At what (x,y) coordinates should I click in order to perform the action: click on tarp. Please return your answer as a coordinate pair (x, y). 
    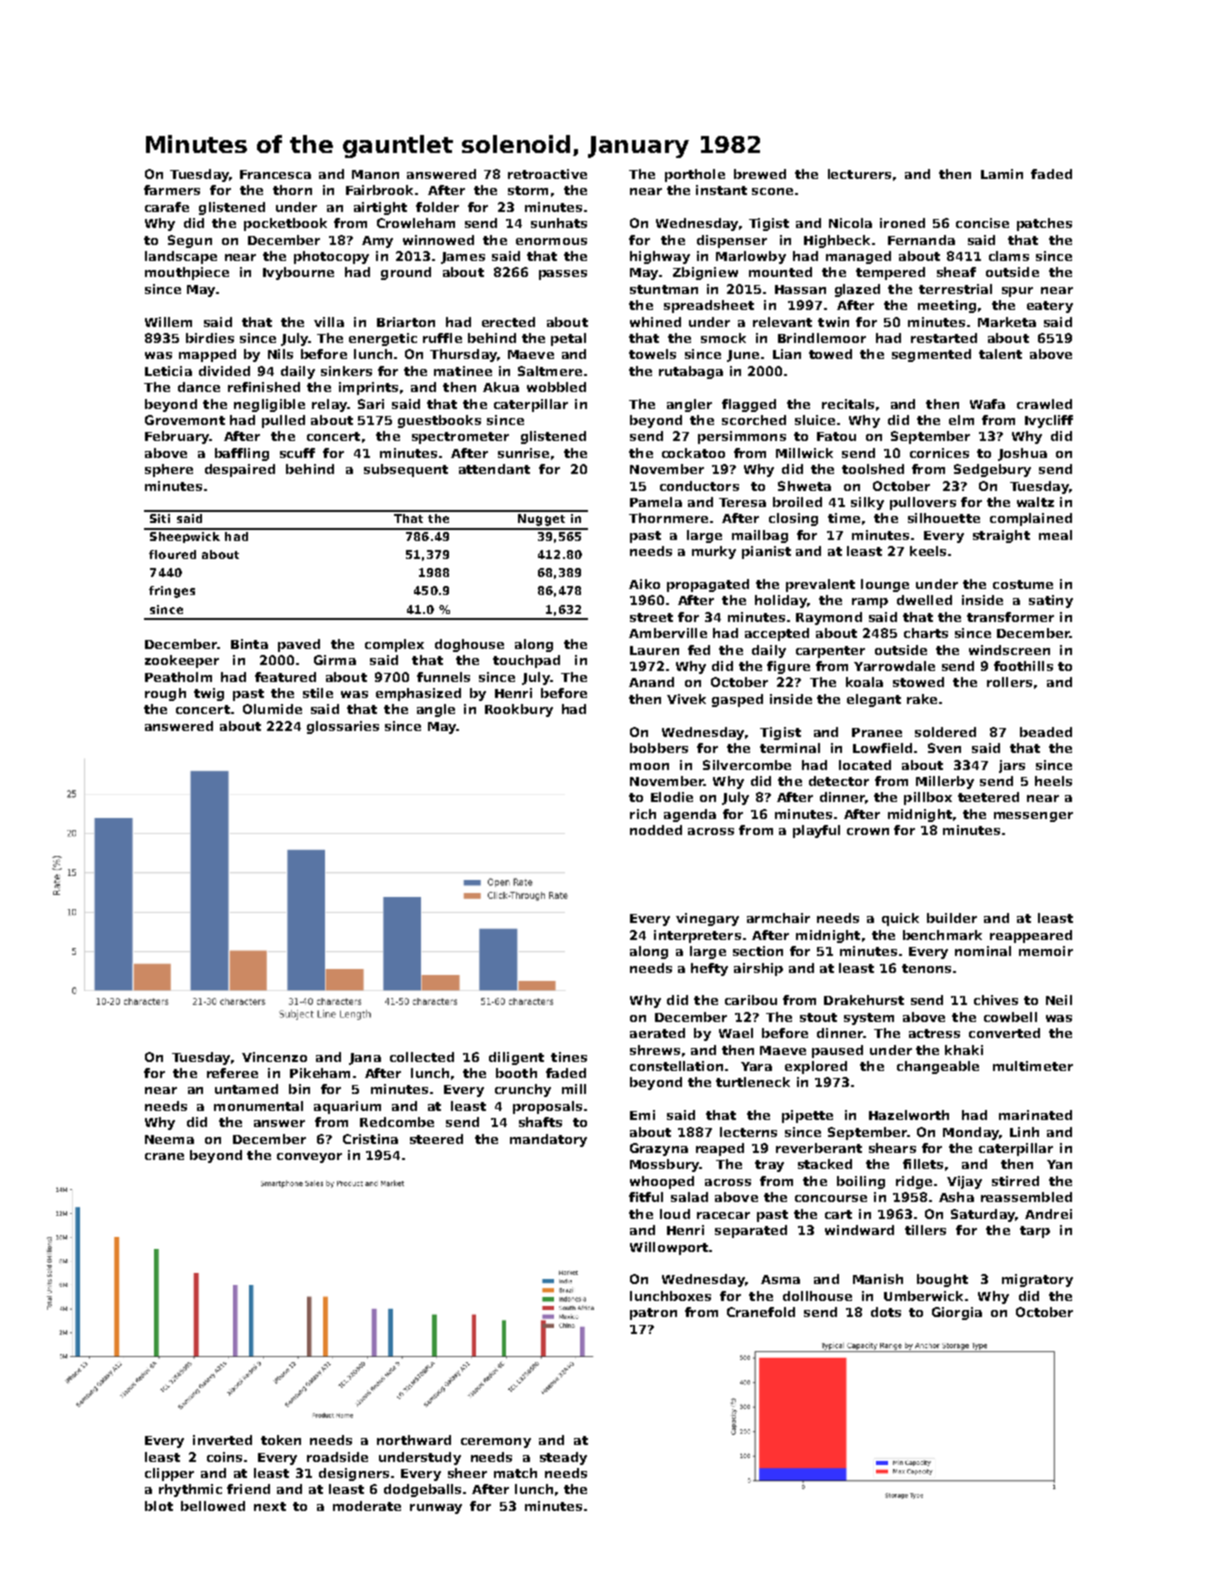
    Looking at the image, I should click on (1035, 1232).
